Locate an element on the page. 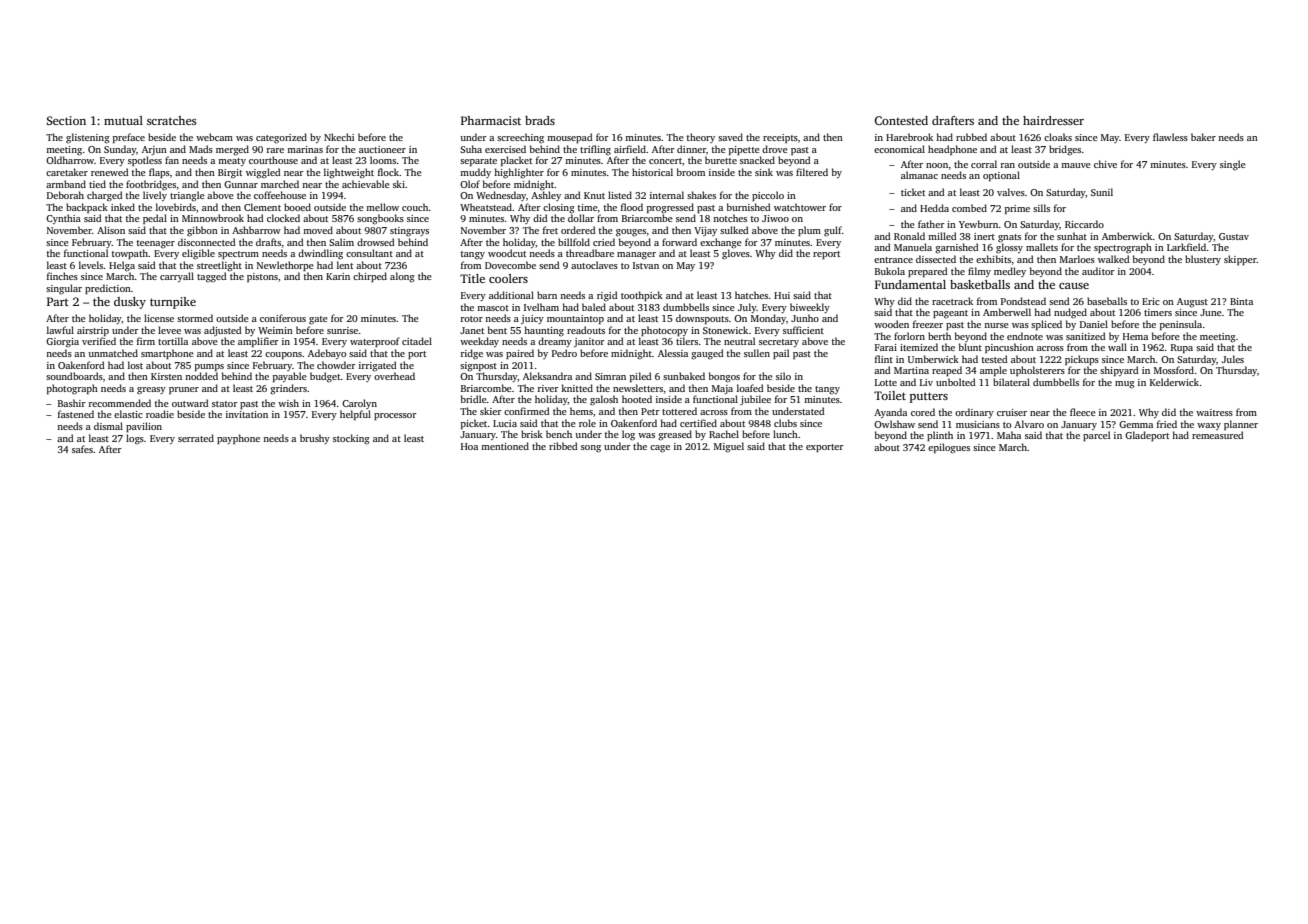 The height and width of the document is (924, 1308). Hoa is located at coordinates (469, 446).
